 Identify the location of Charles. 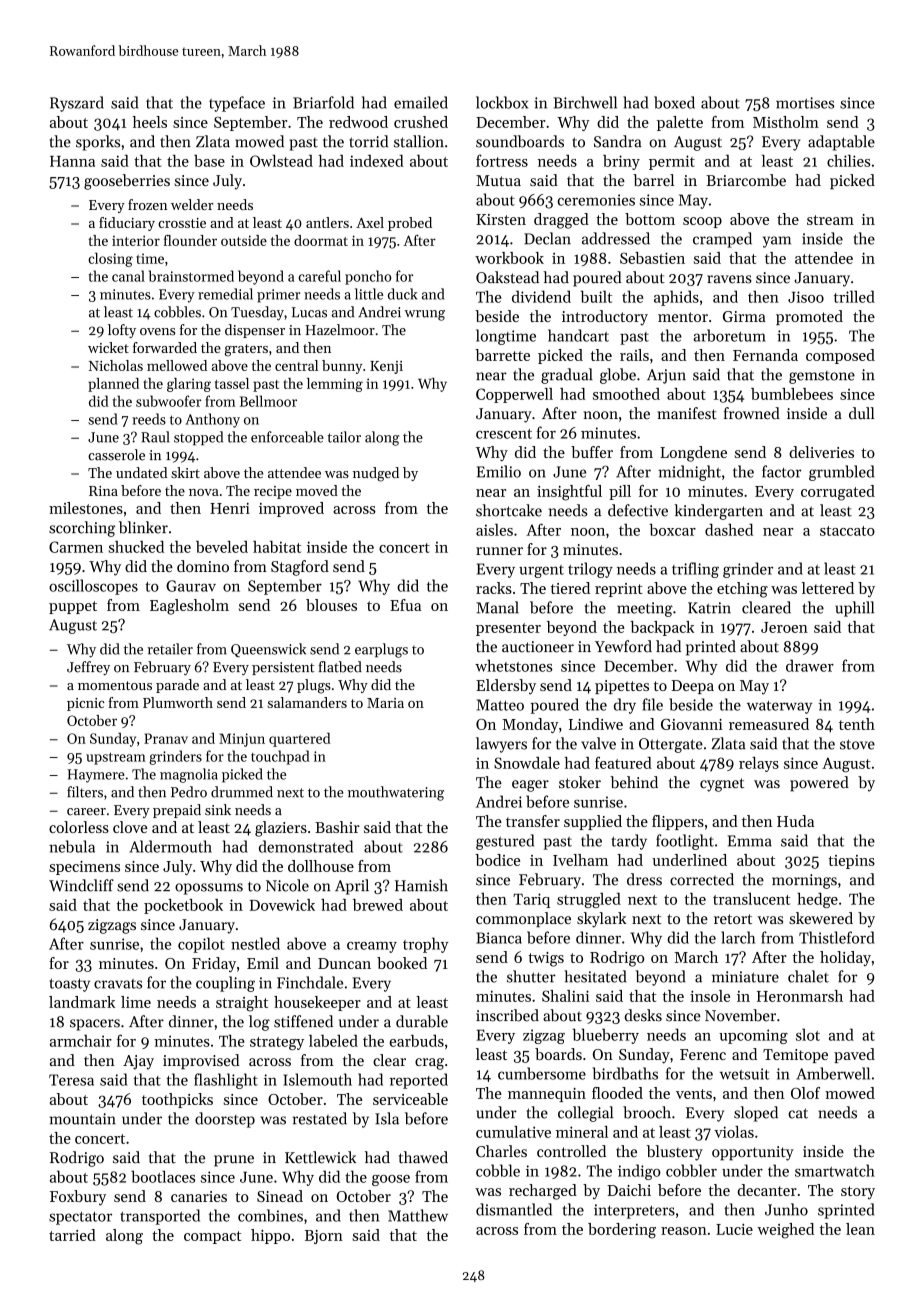
(501, 1151).
